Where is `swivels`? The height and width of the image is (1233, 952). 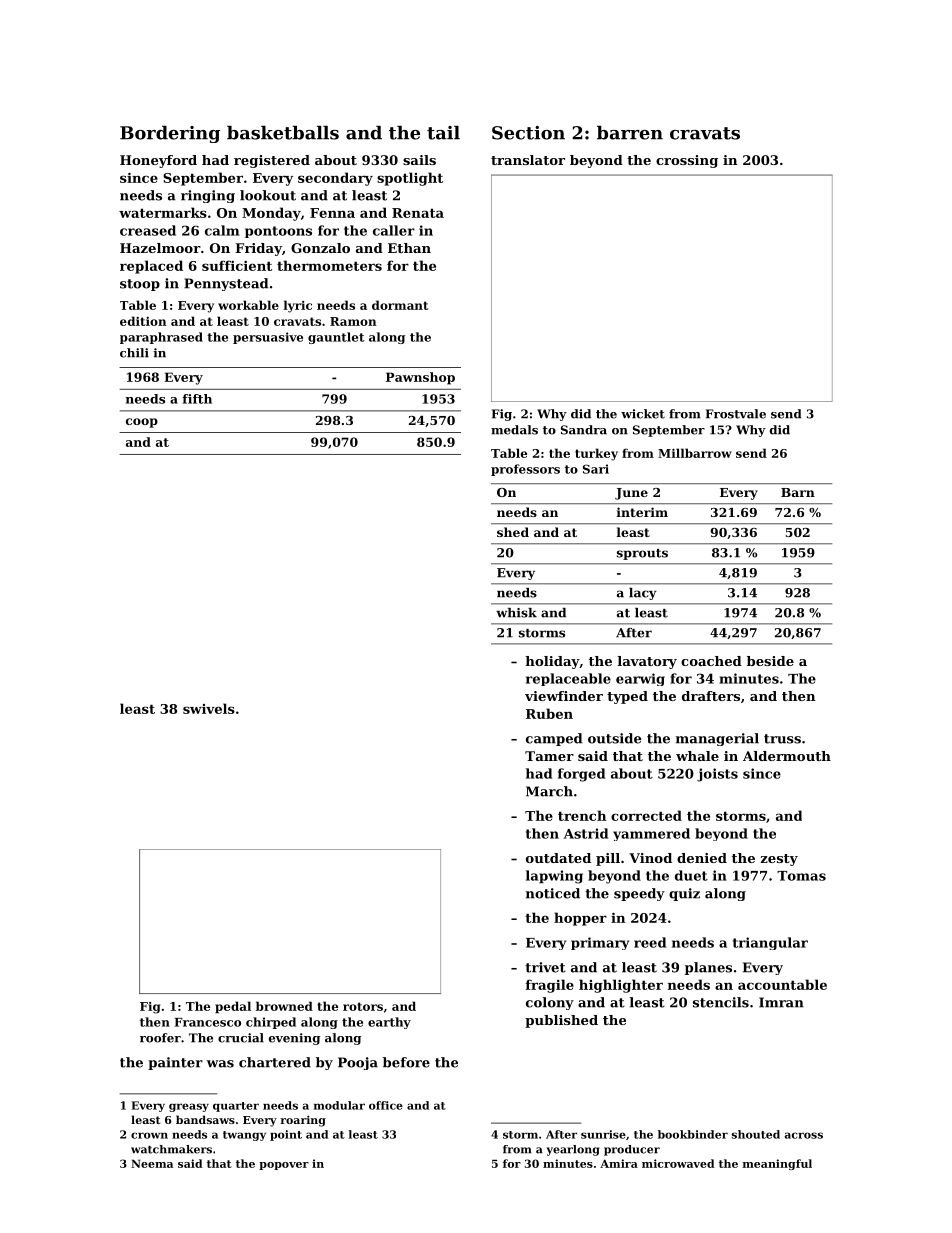
swivels is located at coordinates (209, 708).
